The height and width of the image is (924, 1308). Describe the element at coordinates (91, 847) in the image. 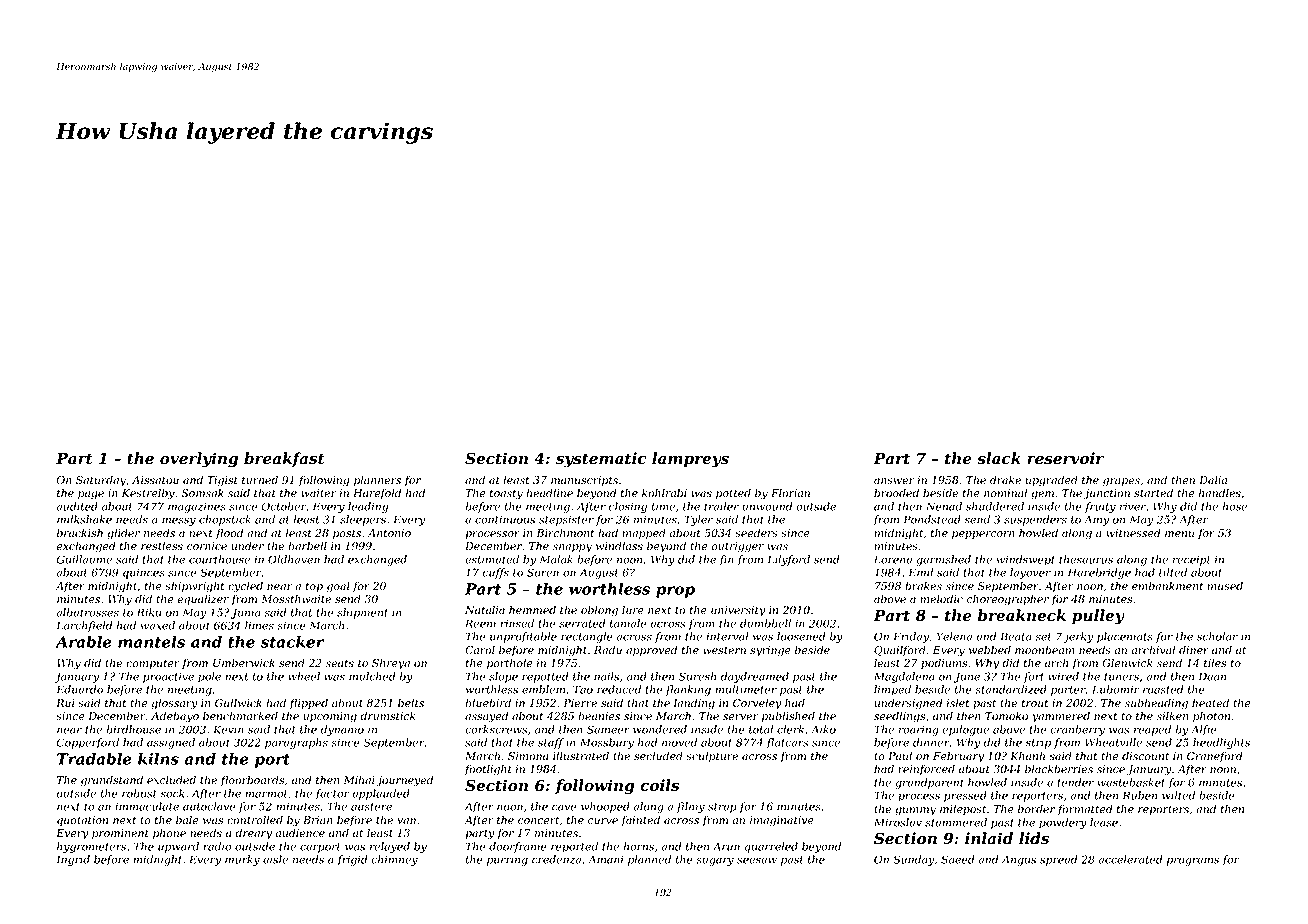

I see `hygrometers` at that location.
